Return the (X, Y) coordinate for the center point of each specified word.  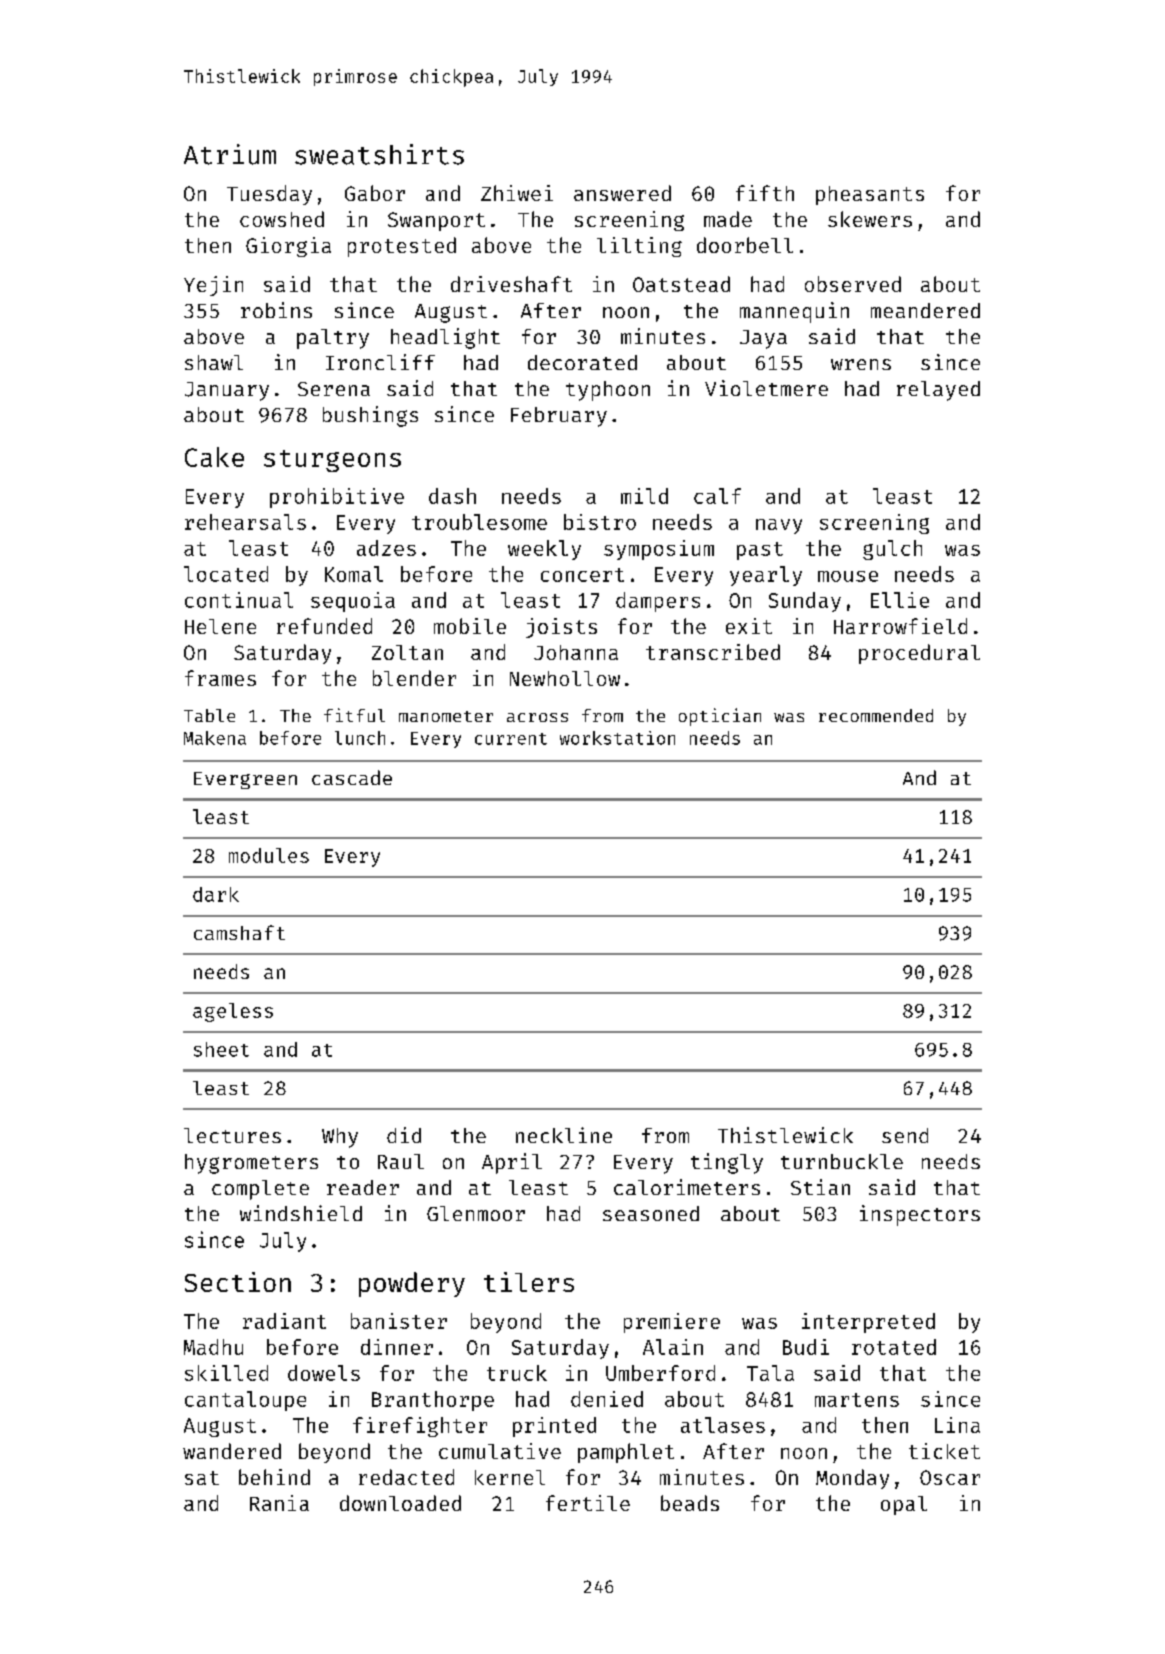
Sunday (805, 602)
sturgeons (332, 461)
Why (340, 1138)
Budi (806, 1347)
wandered (232, 1451)
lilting (639, 247)
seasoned (651, 1213)
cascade (352, 777)
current (511, 739)
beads (690, 1503)
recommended (876, 715)
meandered (925, 310)
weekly (544, 550)
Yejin (213, 286)
